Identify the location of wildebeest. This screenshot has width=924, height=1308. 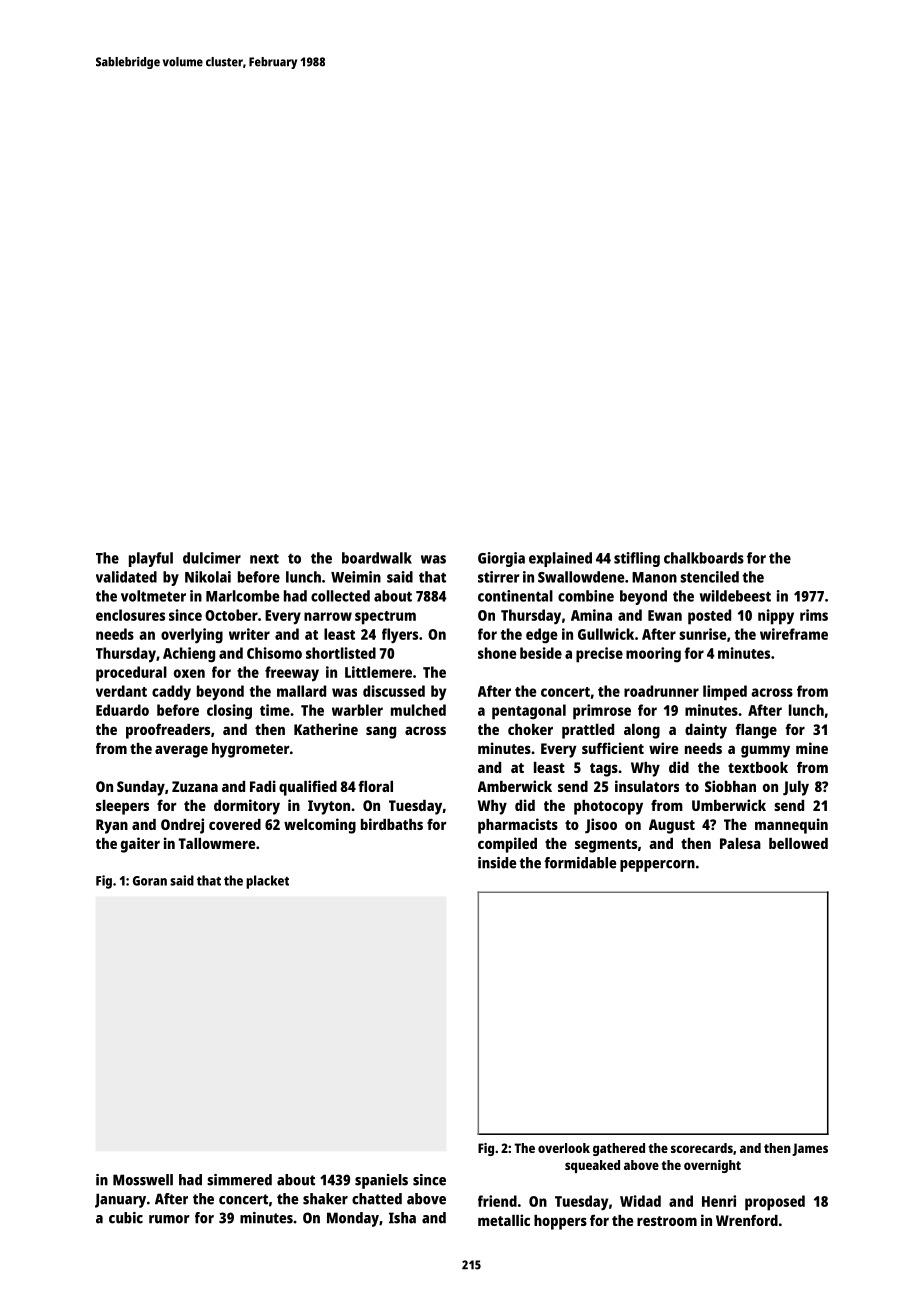
(735, 596).
